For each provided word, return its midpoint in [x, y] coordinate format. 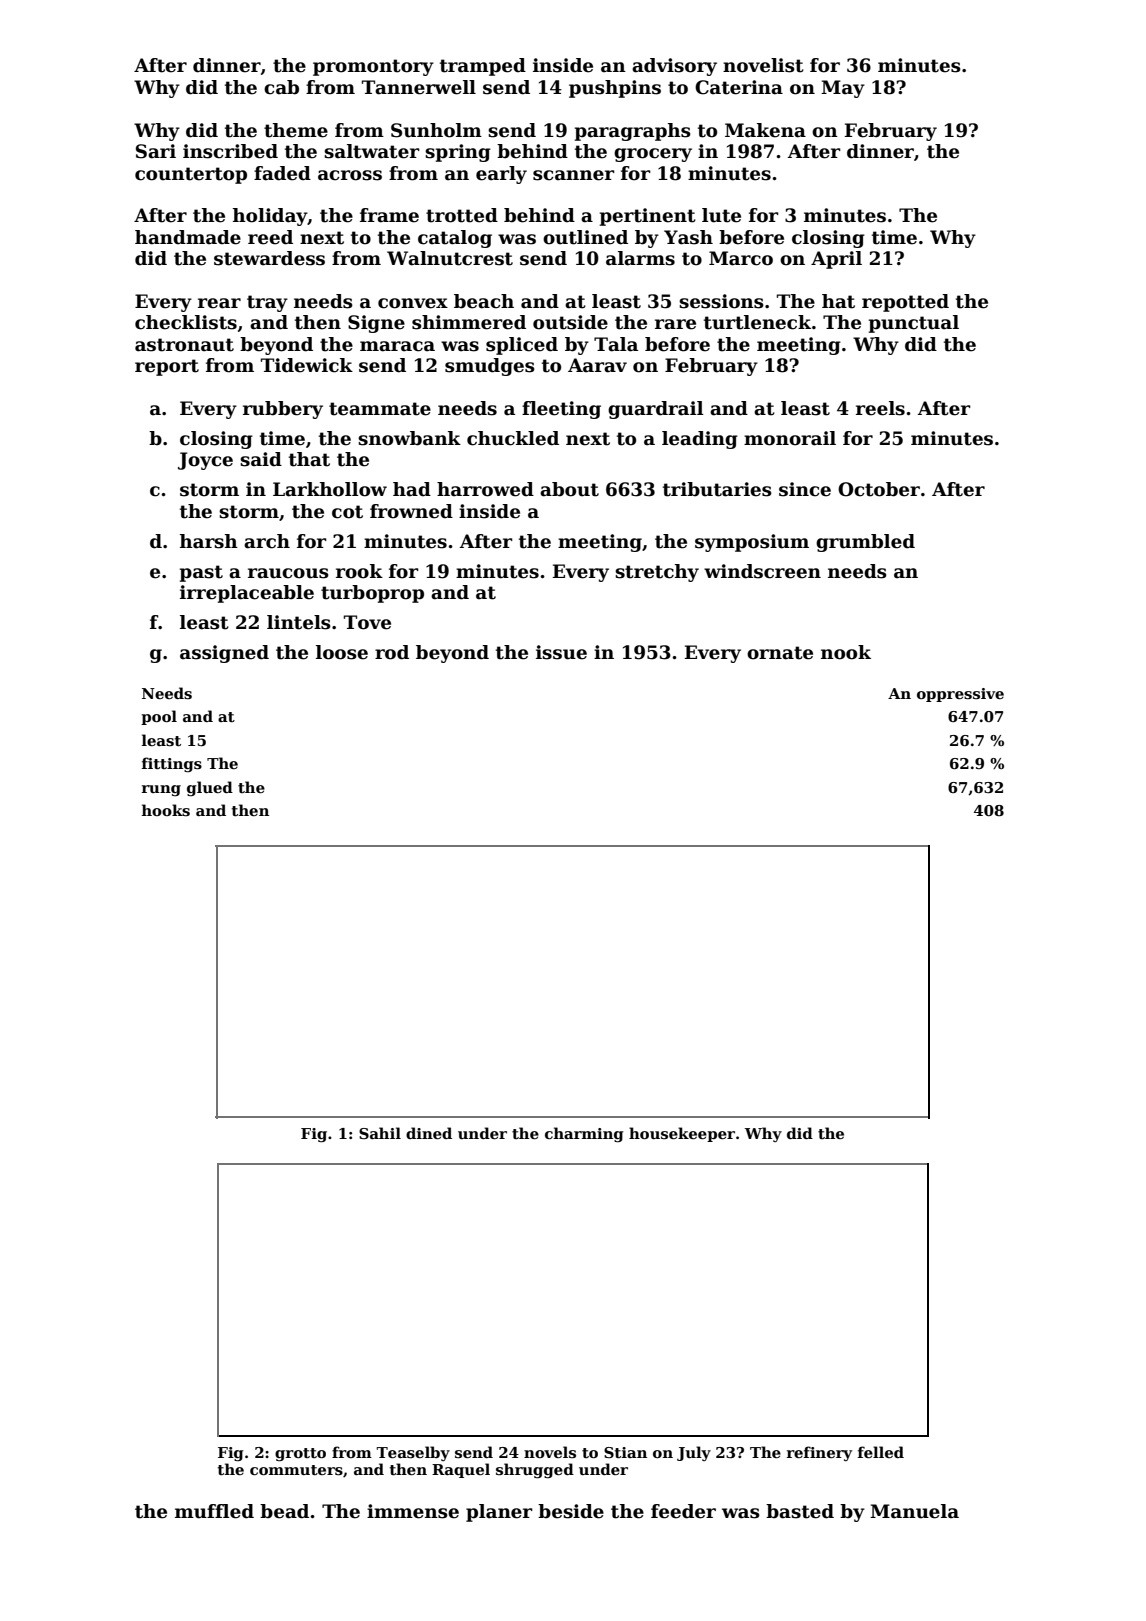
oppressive [960, 695]
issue [561, 652]
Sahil [380, 1133]
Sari [156, 151]
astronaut [184, 345]
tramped [483, 67]
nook [846, 652]
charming [584, 1134]
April [836, 260]
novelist [763, 65]
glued [210, 788]
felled [881, 1452]
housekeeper [682, 1134]
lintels [299, 622]
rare [675, 324]
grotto [300, 1455]
